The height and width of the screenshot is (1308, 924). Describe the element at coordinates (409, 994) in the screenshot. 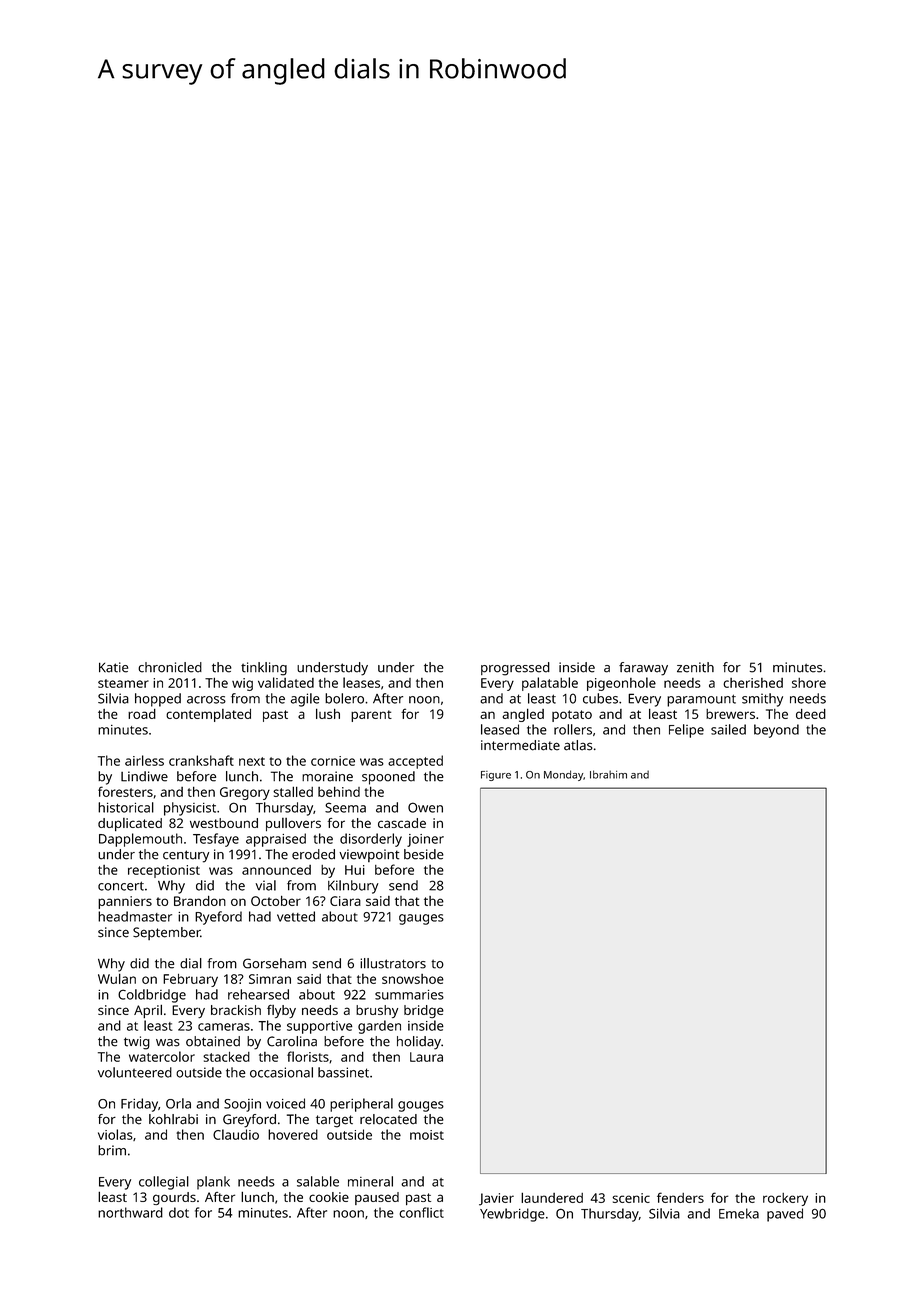

I see `summaries` at that location.
